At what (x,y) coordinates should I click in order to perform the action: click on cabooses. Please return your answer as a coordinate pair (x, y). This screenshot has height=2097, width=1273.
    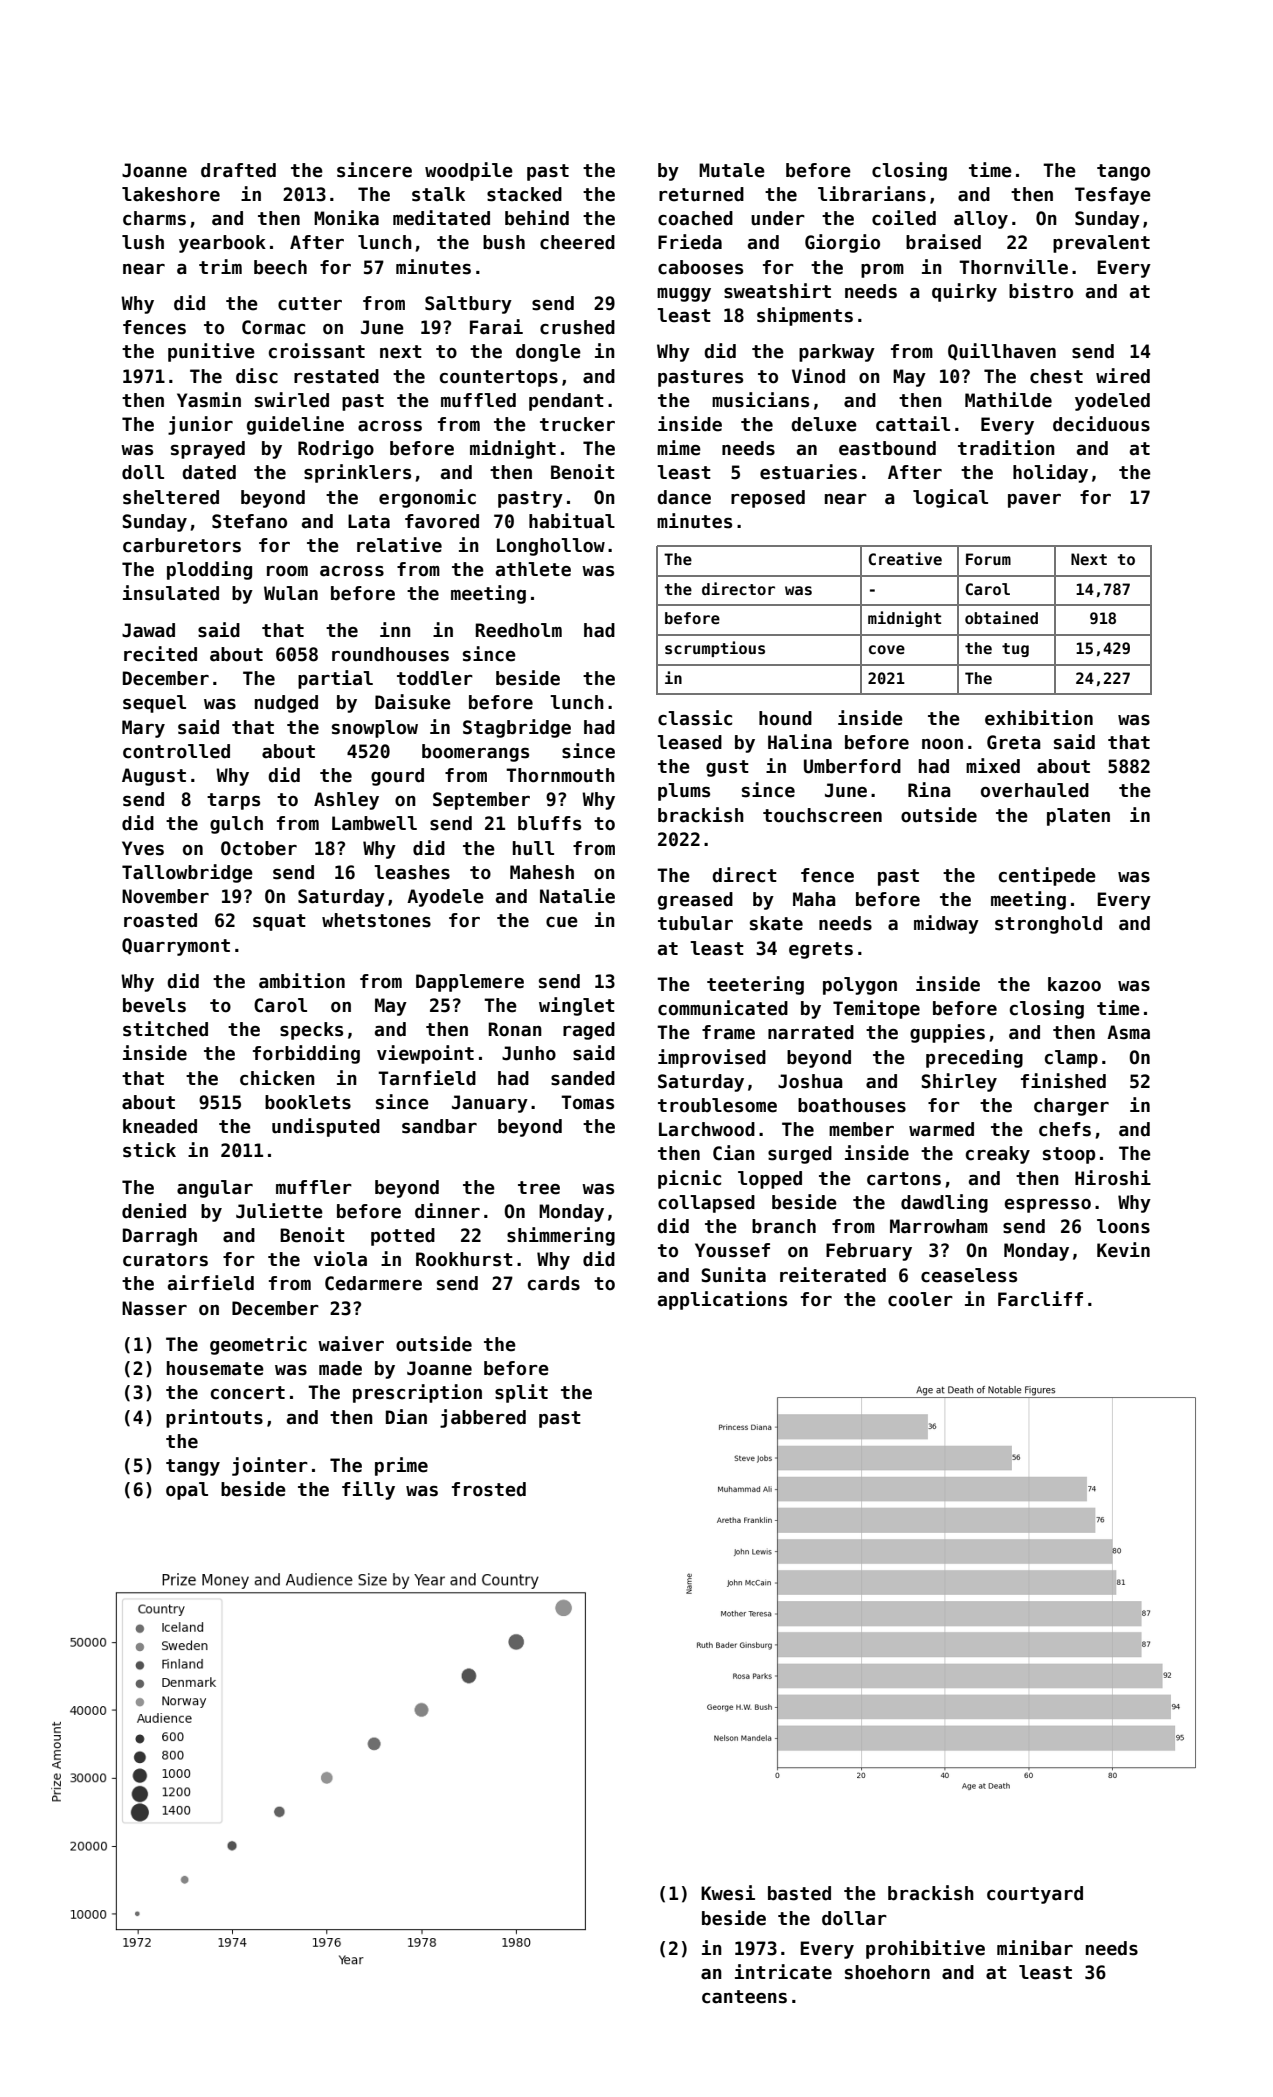
    Looking at the image, I should click on (700, 267).
